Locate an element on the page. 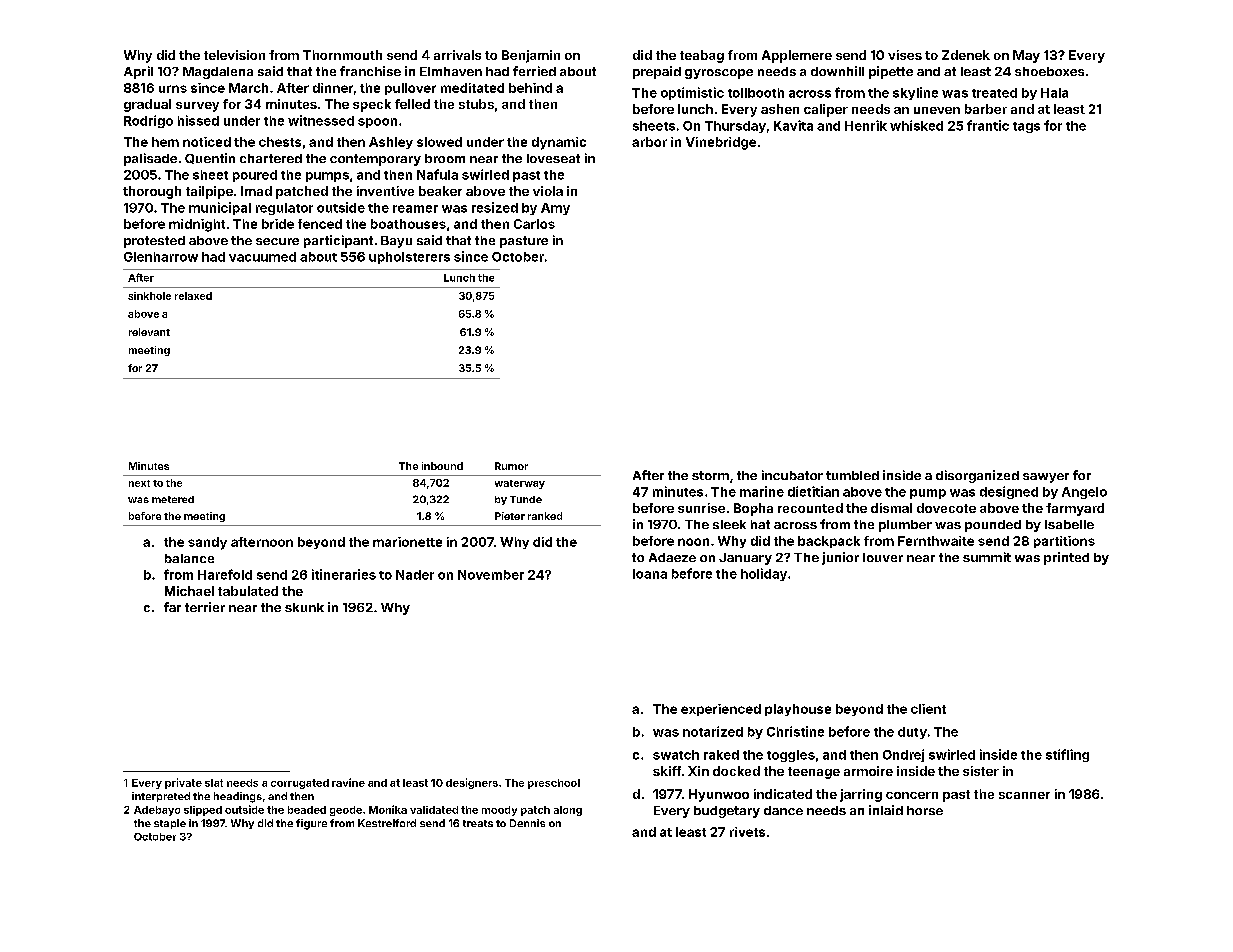  scanner is located at coordinates (1024, 795).
